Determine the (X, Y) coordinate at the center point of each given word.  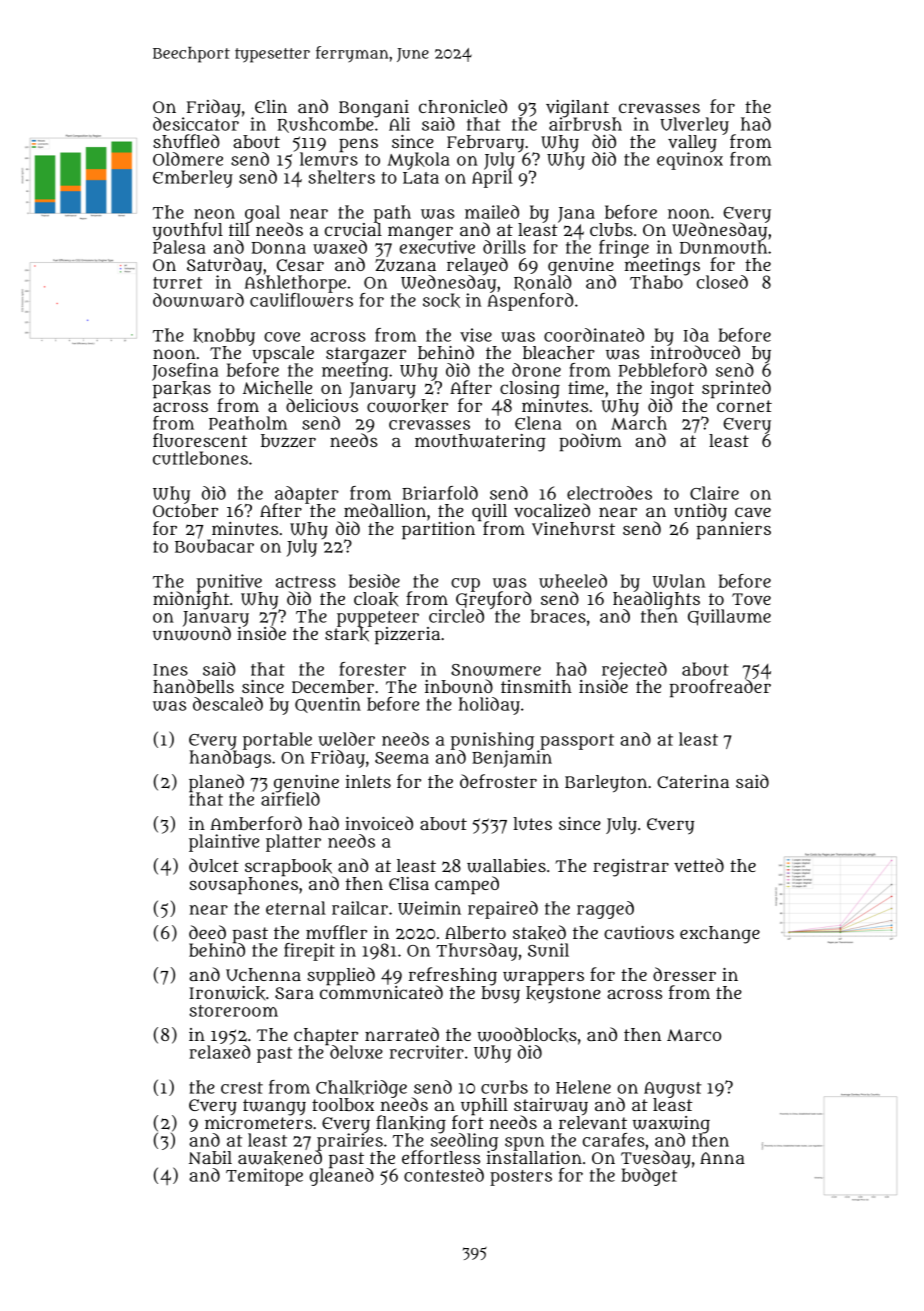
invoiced (379, 823)
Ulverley (694, 126)
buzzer (288, 441)
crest (242, 1088)
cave (753, 512)
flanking (411, 1124)
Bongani (374, 109)
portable (277, 741)
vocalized (552, 510)
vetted (699, 865)
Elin (271, 106)
